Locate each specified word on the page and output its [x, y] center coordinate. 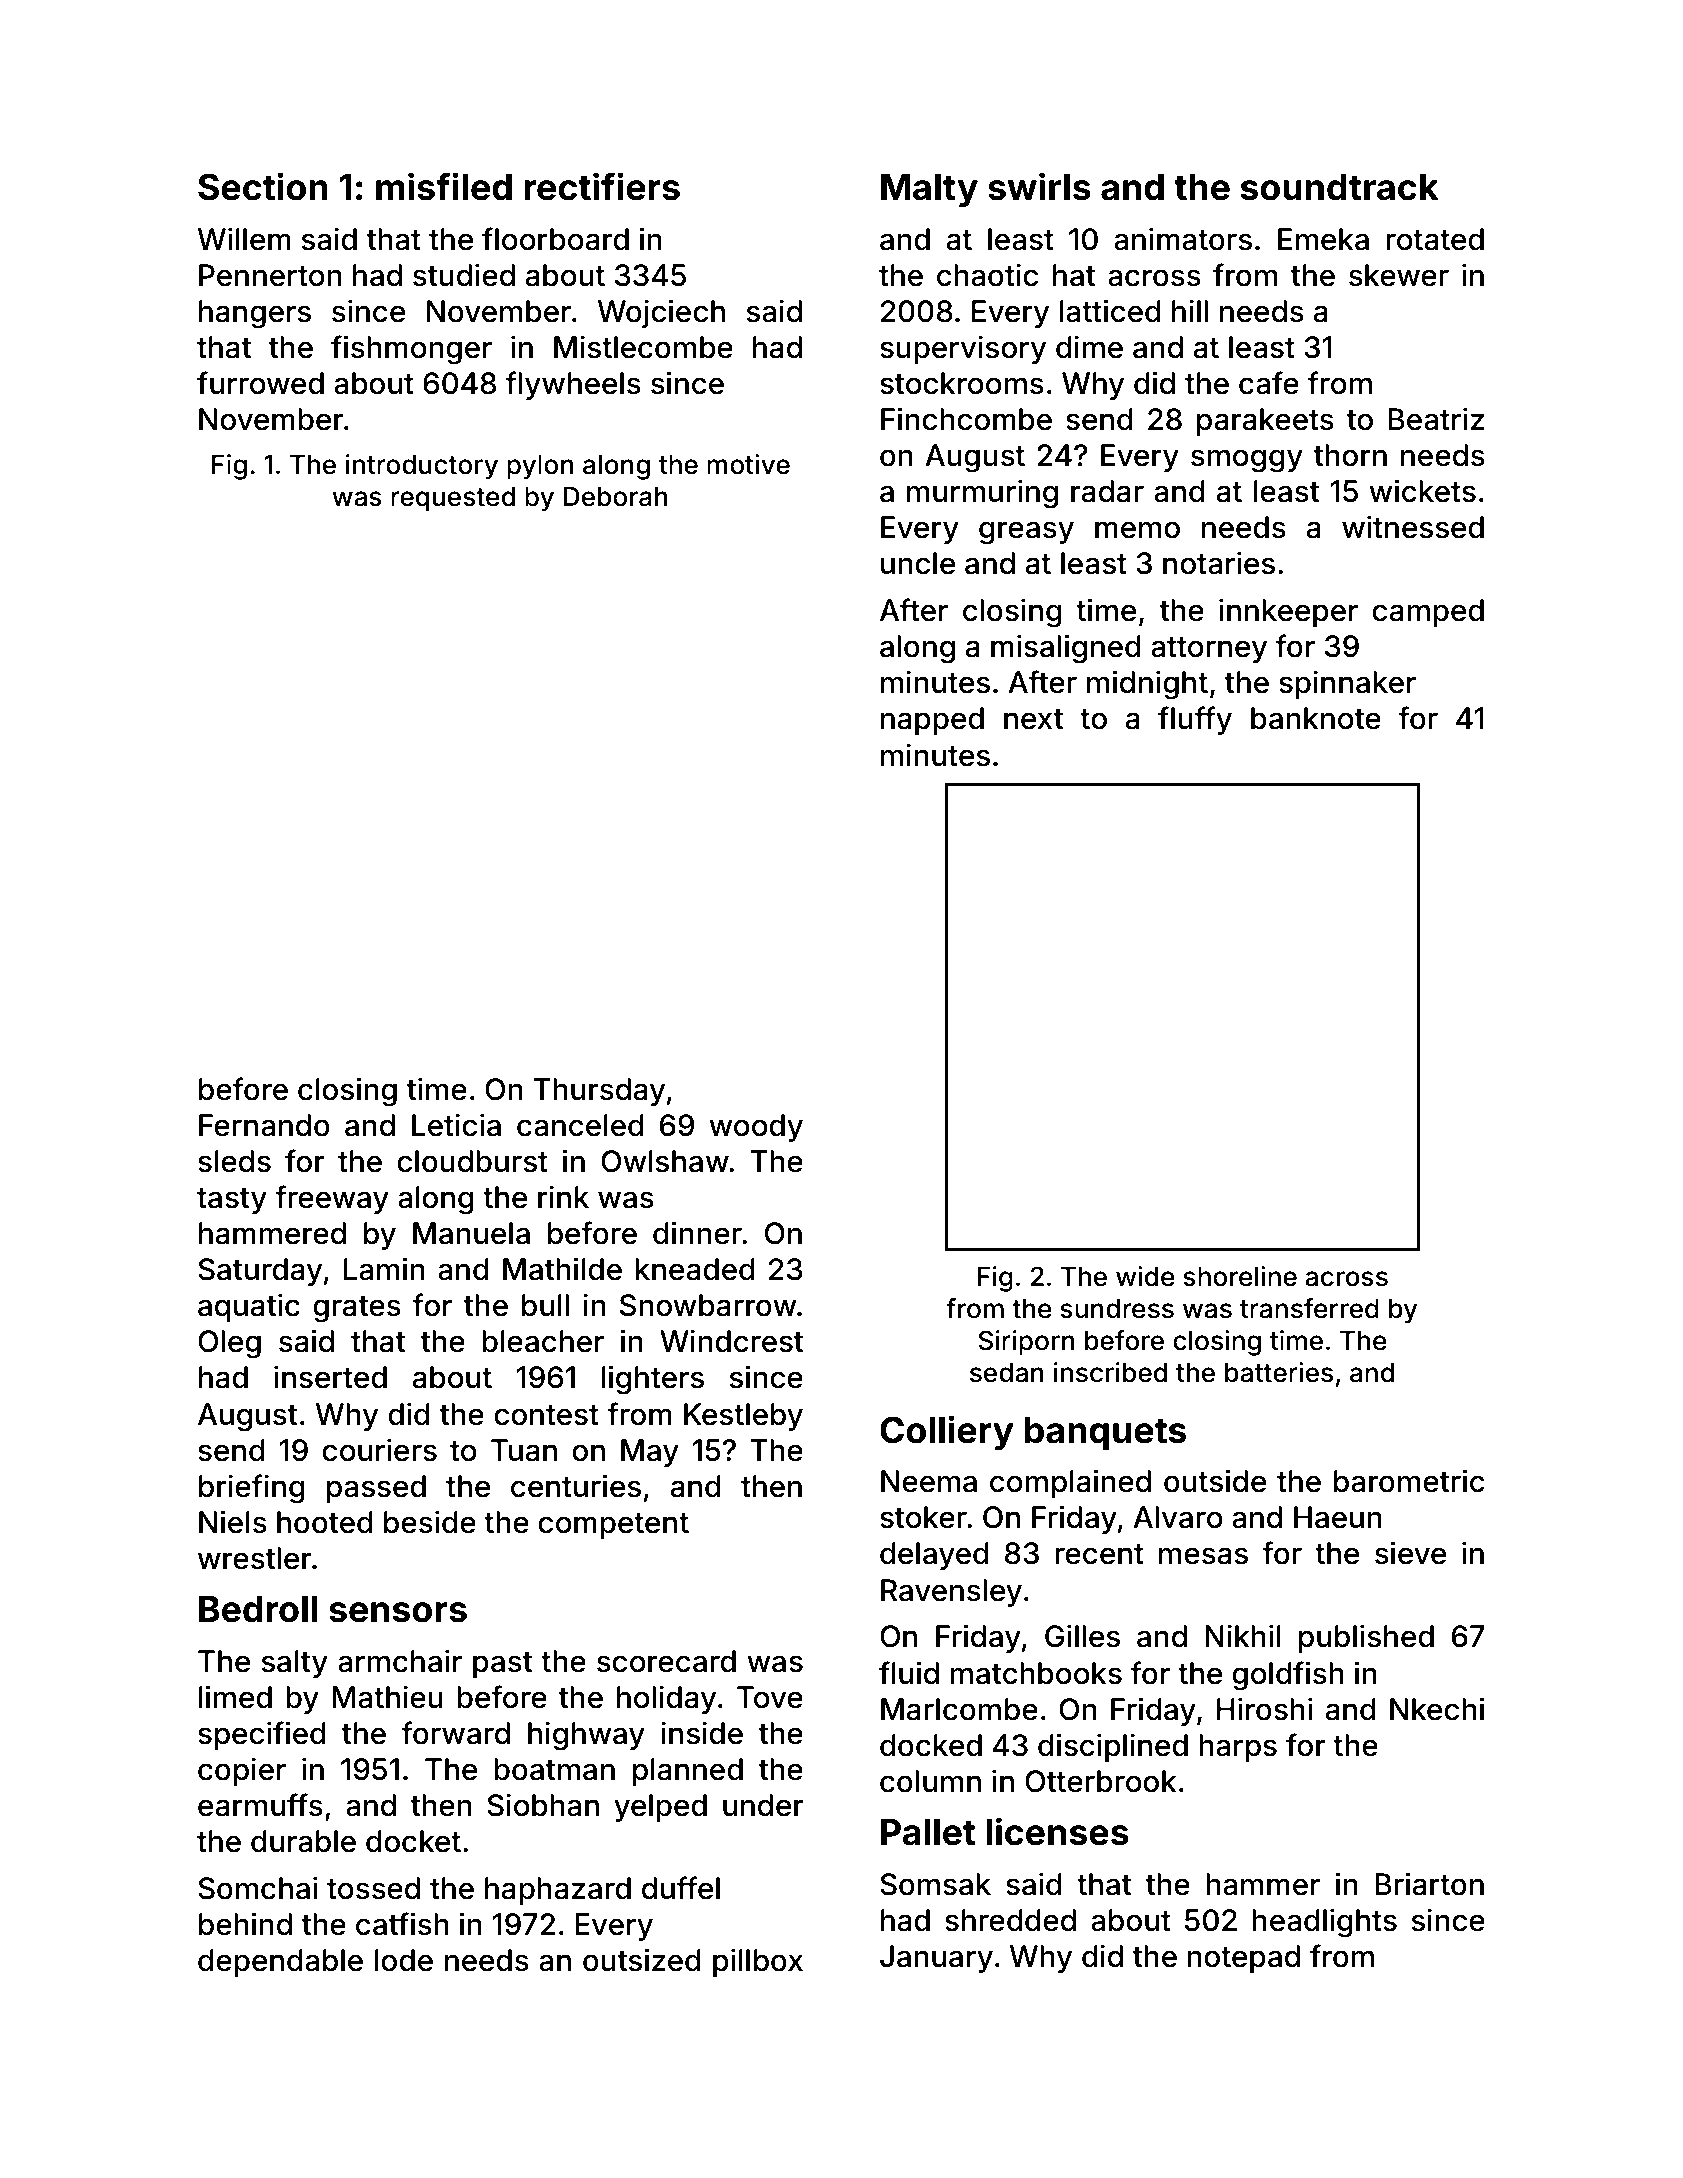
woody [756, 1128]
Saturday [260, 1272]
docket [413, 1841]
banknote [1316, 718]
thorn [1350, 455]
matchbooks [1036, 1673]
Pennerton [270, 275]
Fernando [264, 1125]
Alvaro [1177, 1517]
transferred [1309, 1308]
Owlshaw [665, 1161]
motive [748, 464]
